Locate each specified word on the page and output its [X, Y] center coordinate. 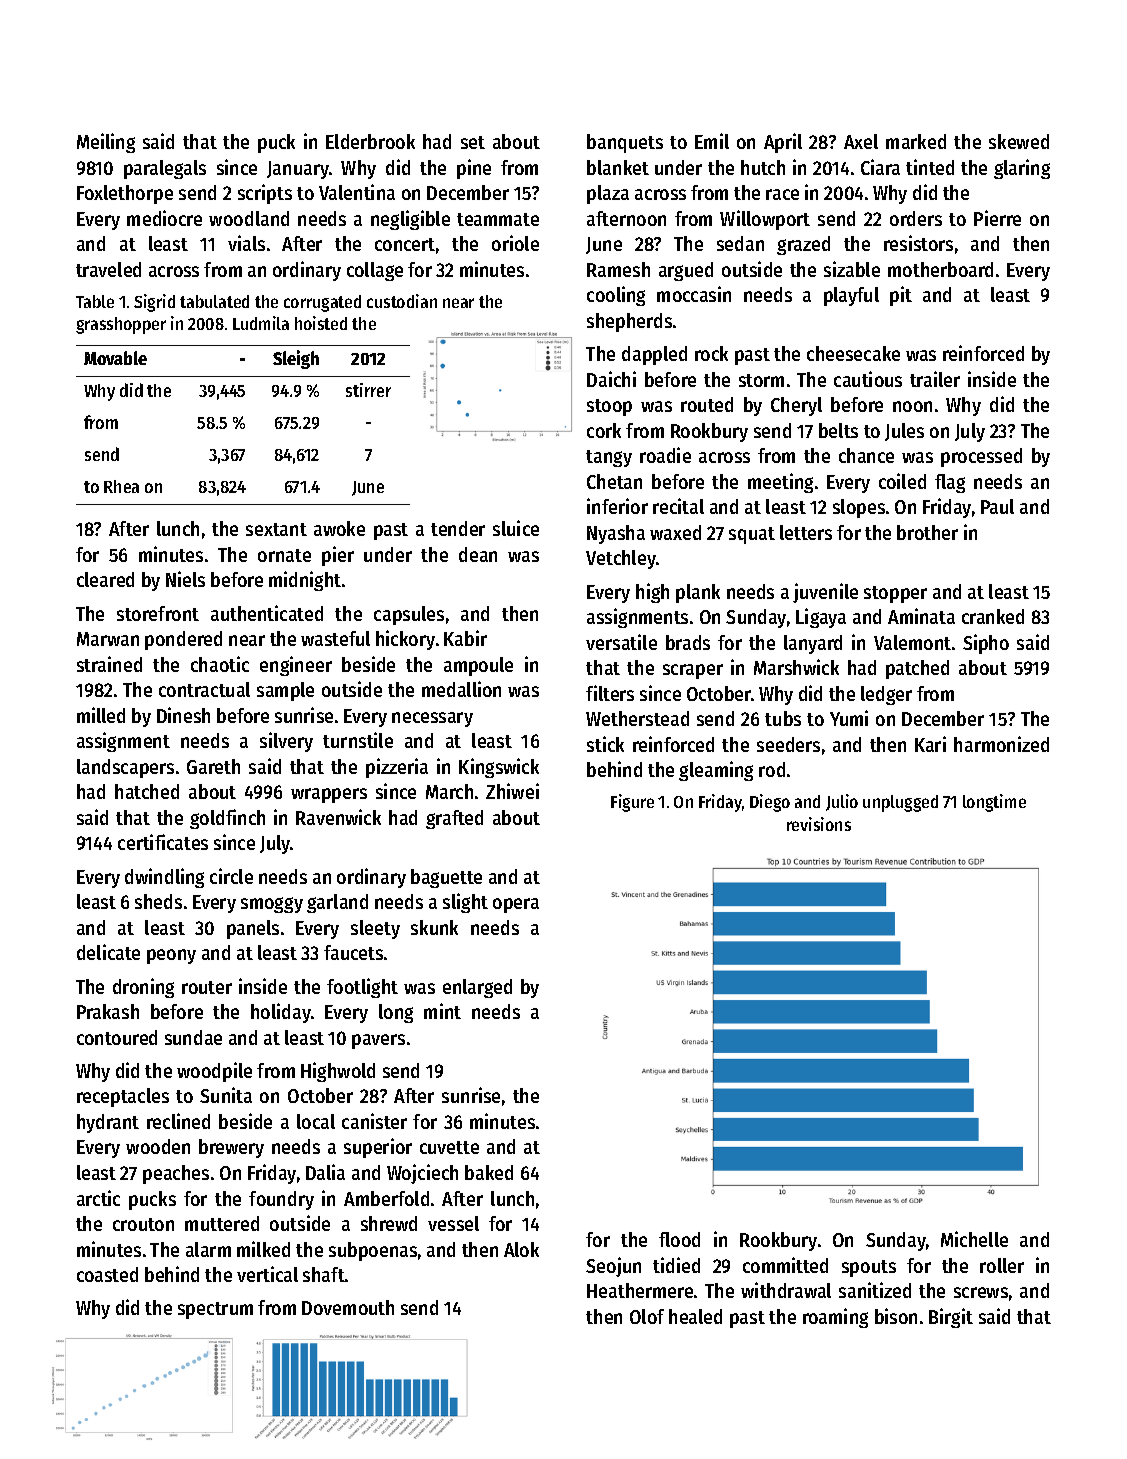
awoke [339, 528]
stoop [609, 407]
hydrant [108, 1123]
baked [489, 1172]
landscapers [125, 768]
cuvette [449, 1147]
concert [405, 244]
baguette [446, 878]
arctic [98, 1198]
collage [375, 271]
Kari [930, 744]
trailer [935, 379]
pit [901, 296]
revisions [819, 824]
